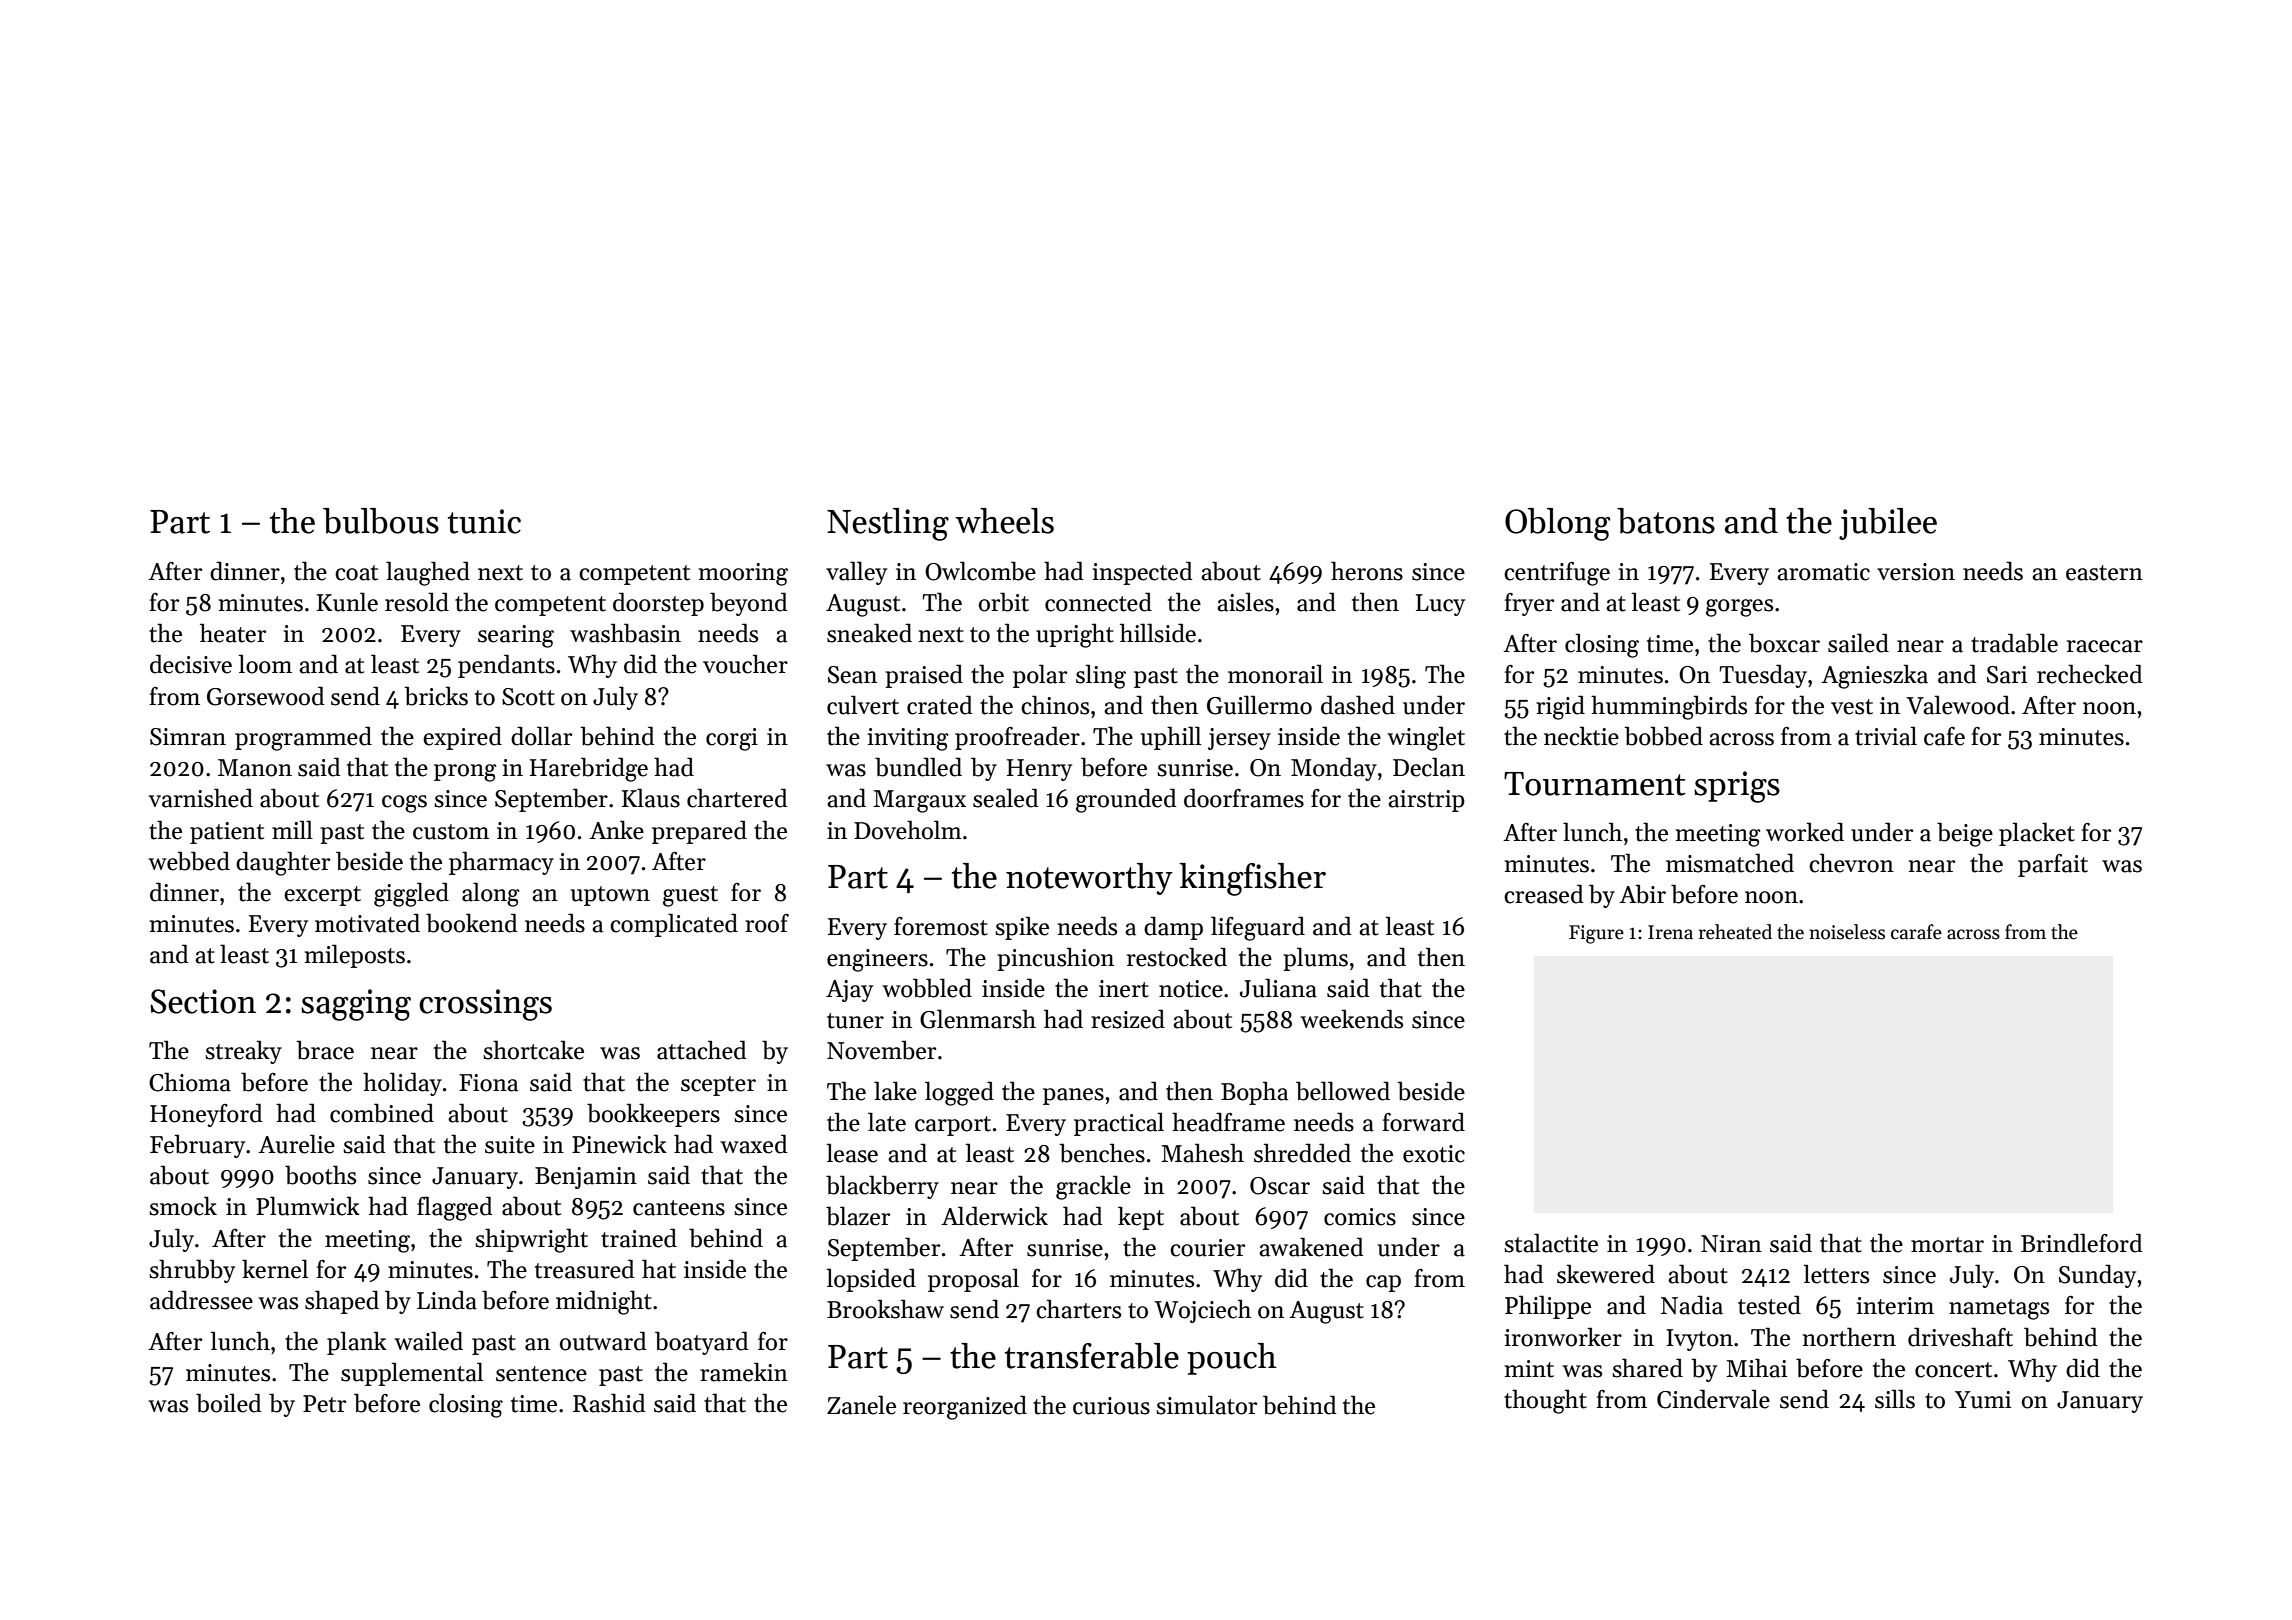 This document has height=1620, width=2292. Describe the element at coordinates (1206, 1405) in the document. I see `simulator` at that location.
